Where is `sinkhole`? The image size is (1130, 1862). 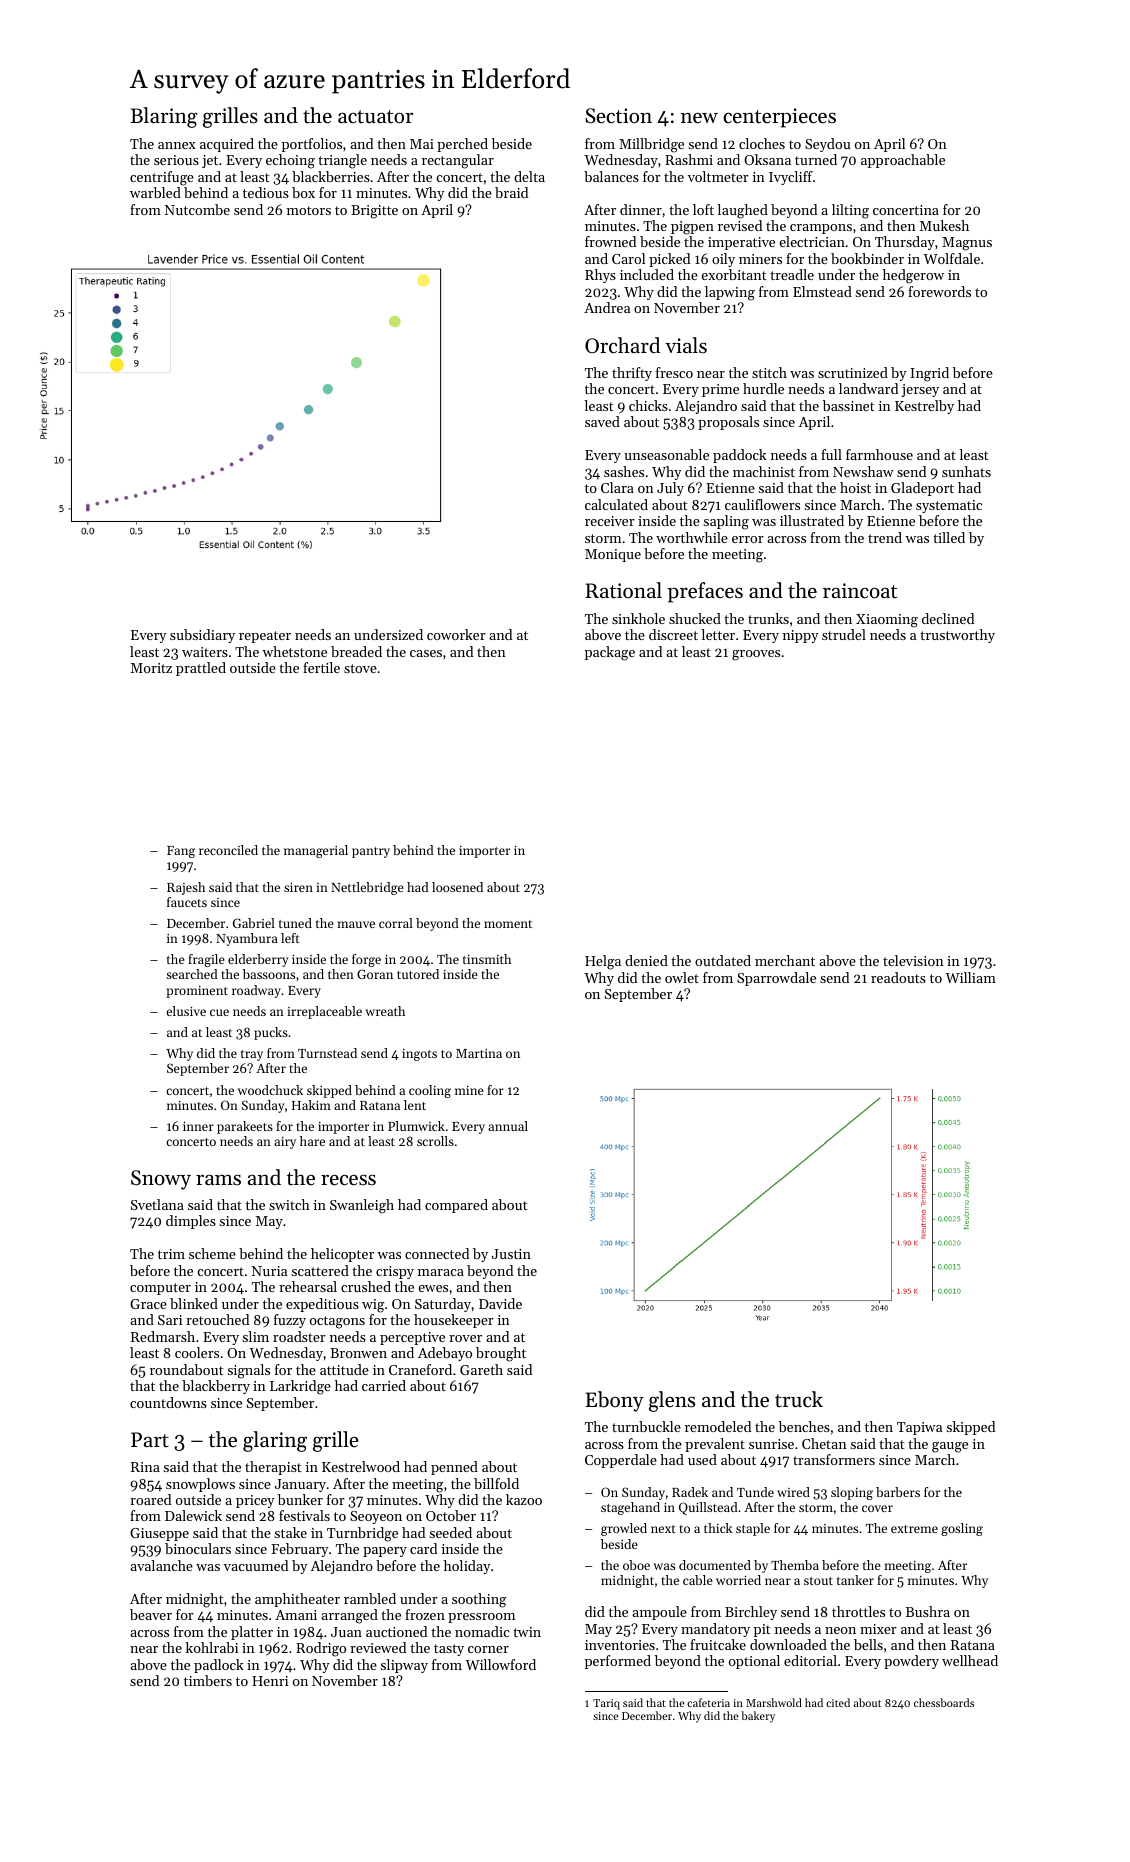 sinkhole is located at coordinates (638, 618).
